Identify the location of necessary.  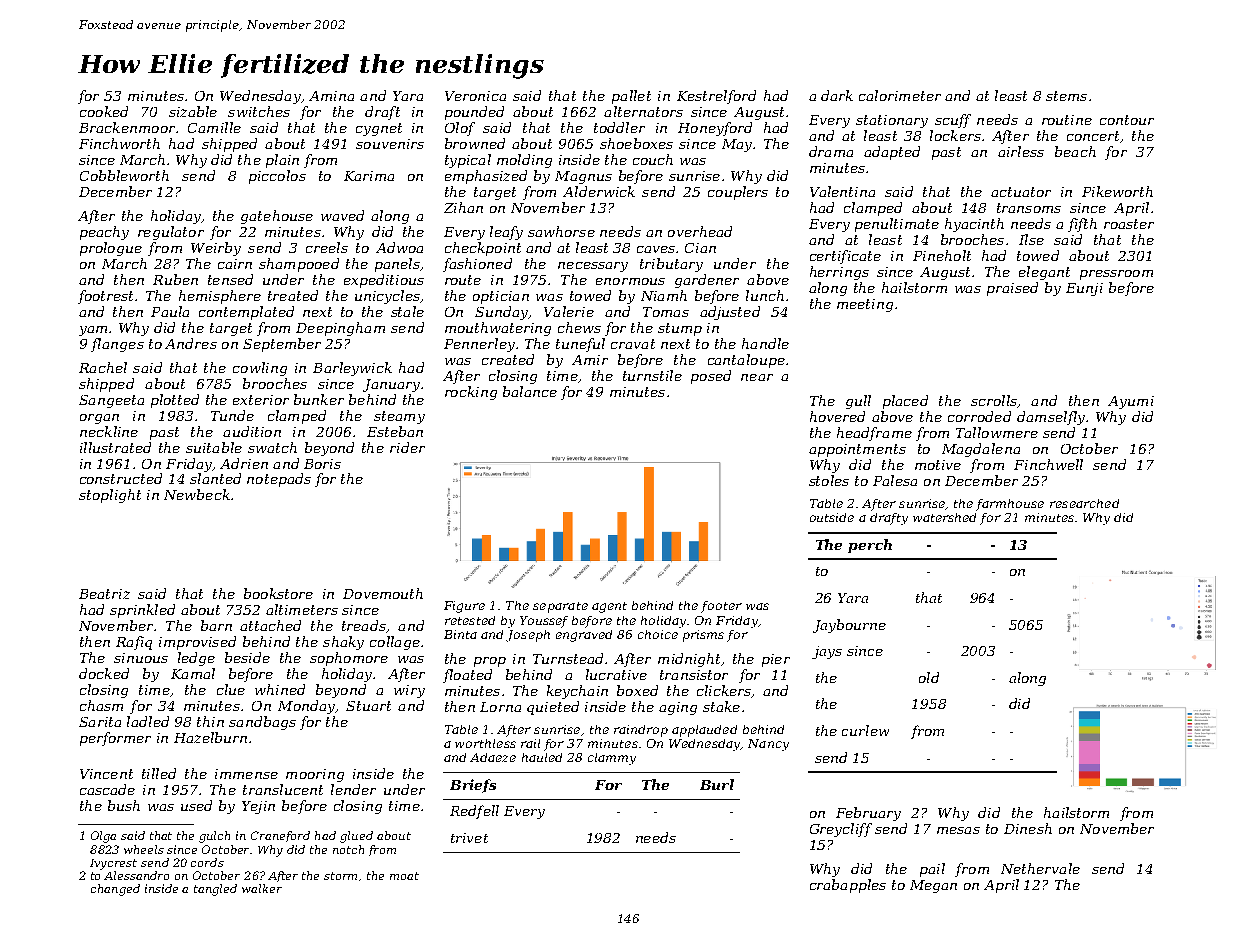
(593, 267).
